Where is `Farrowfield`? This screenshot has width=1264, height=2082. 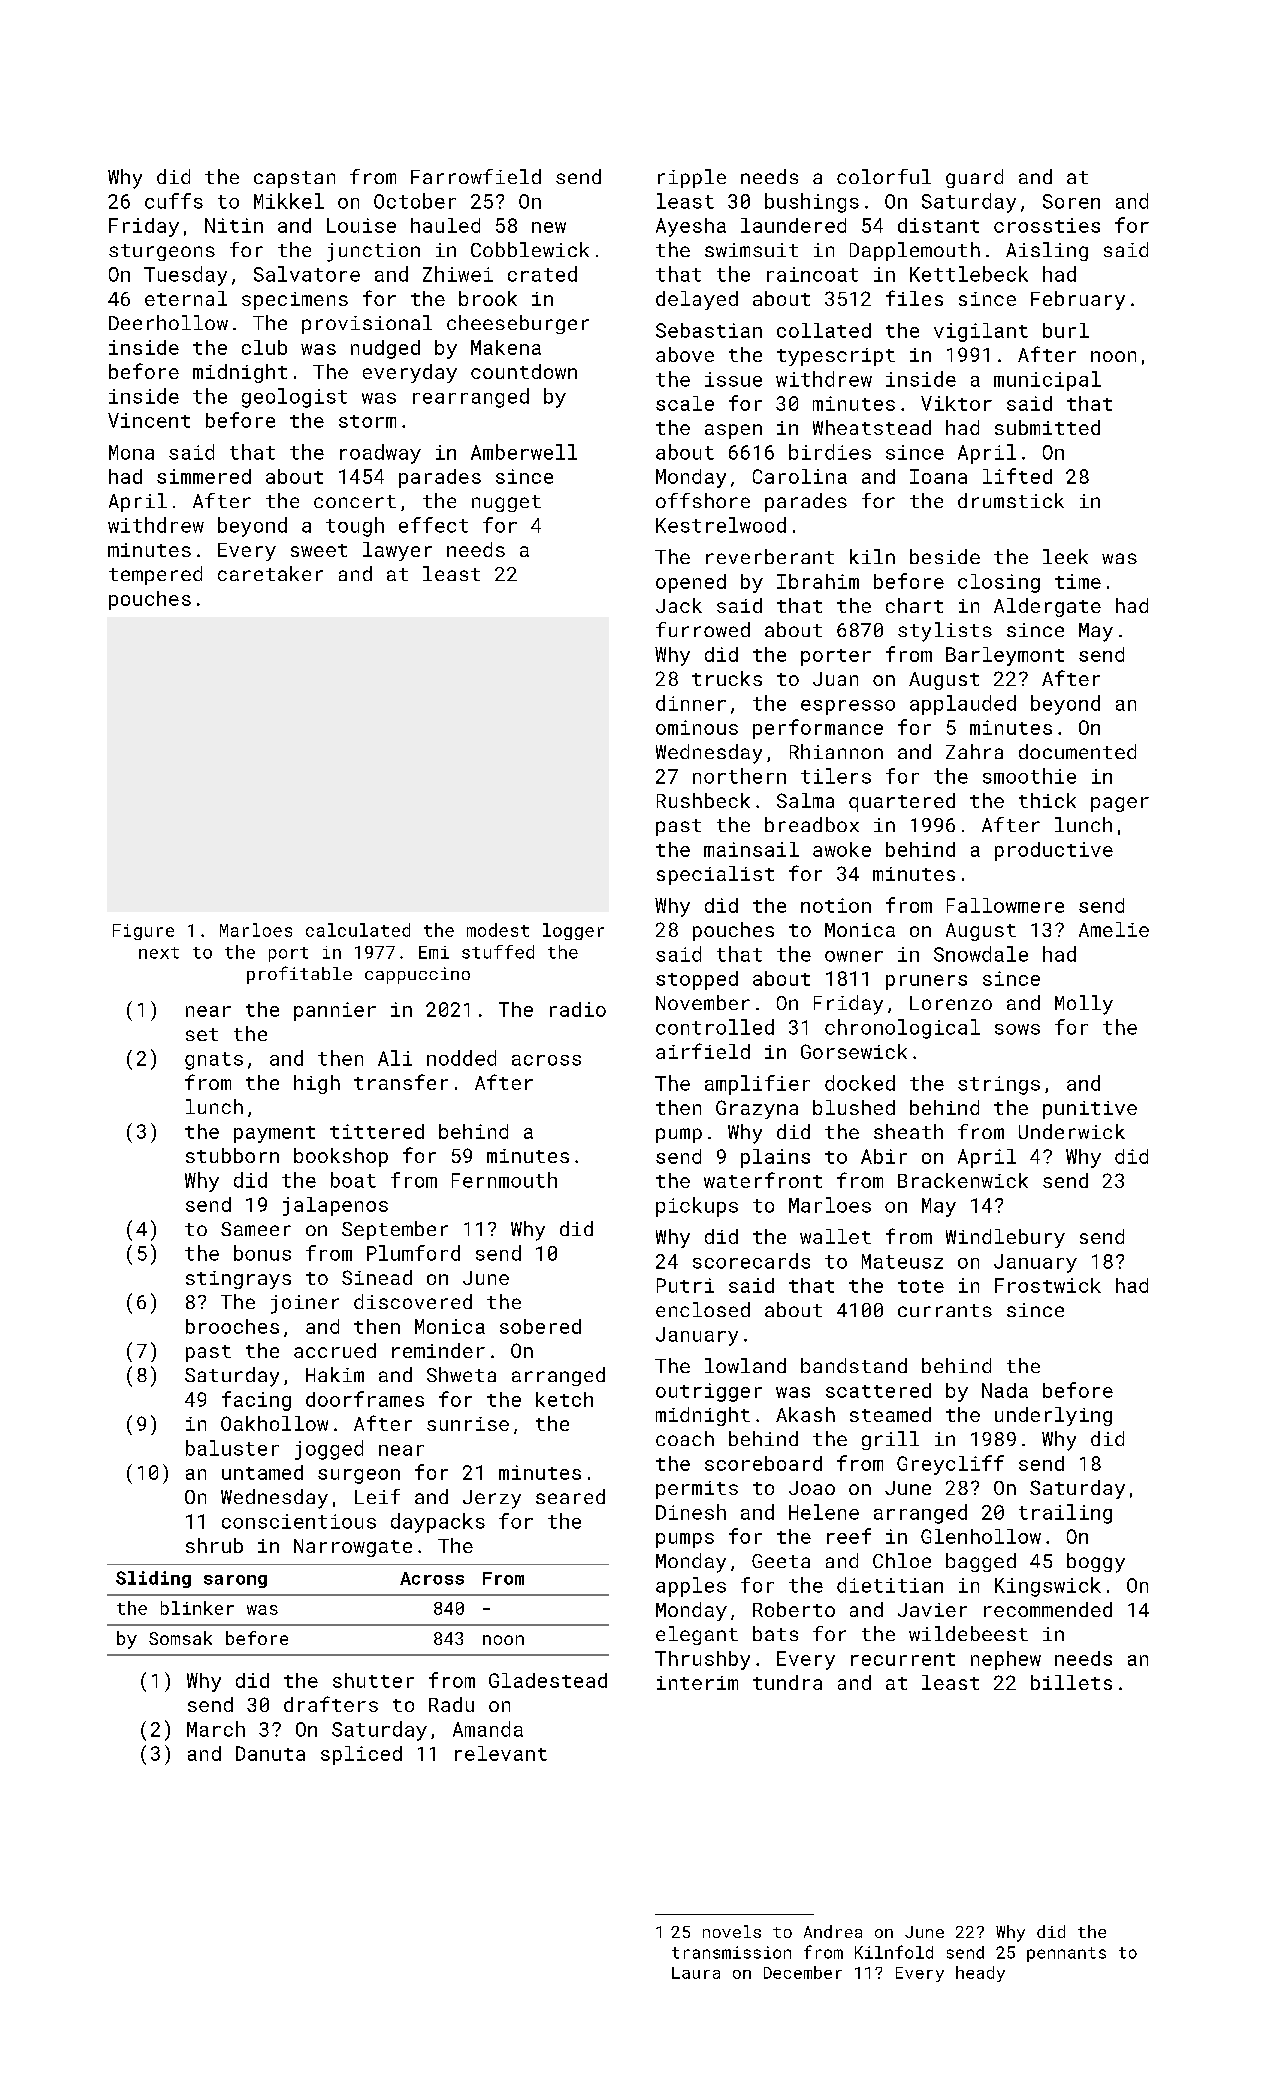
Farrowfield is located at coordinates (476, 176).
